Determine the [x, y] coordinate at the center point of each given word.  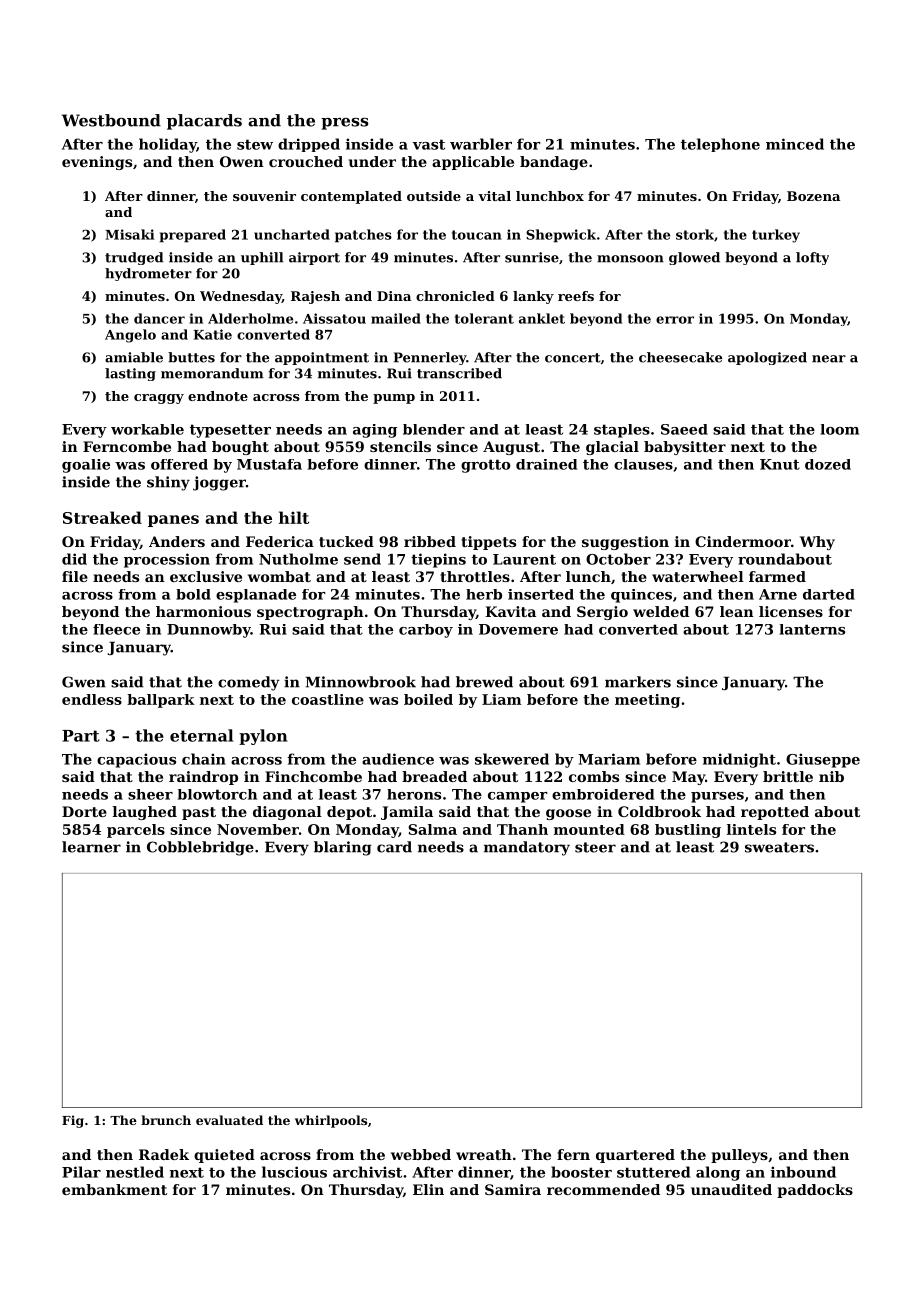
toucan [477, 235]
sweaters [779, 847]
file [75, 576]
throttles [475, 576]
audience [398, 759]
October [618, 559]
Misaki [129, 234]
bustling [688, 831]
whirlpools [331, 1121]
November [258, 829]
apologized [767, 358]
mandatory [527, 848]
